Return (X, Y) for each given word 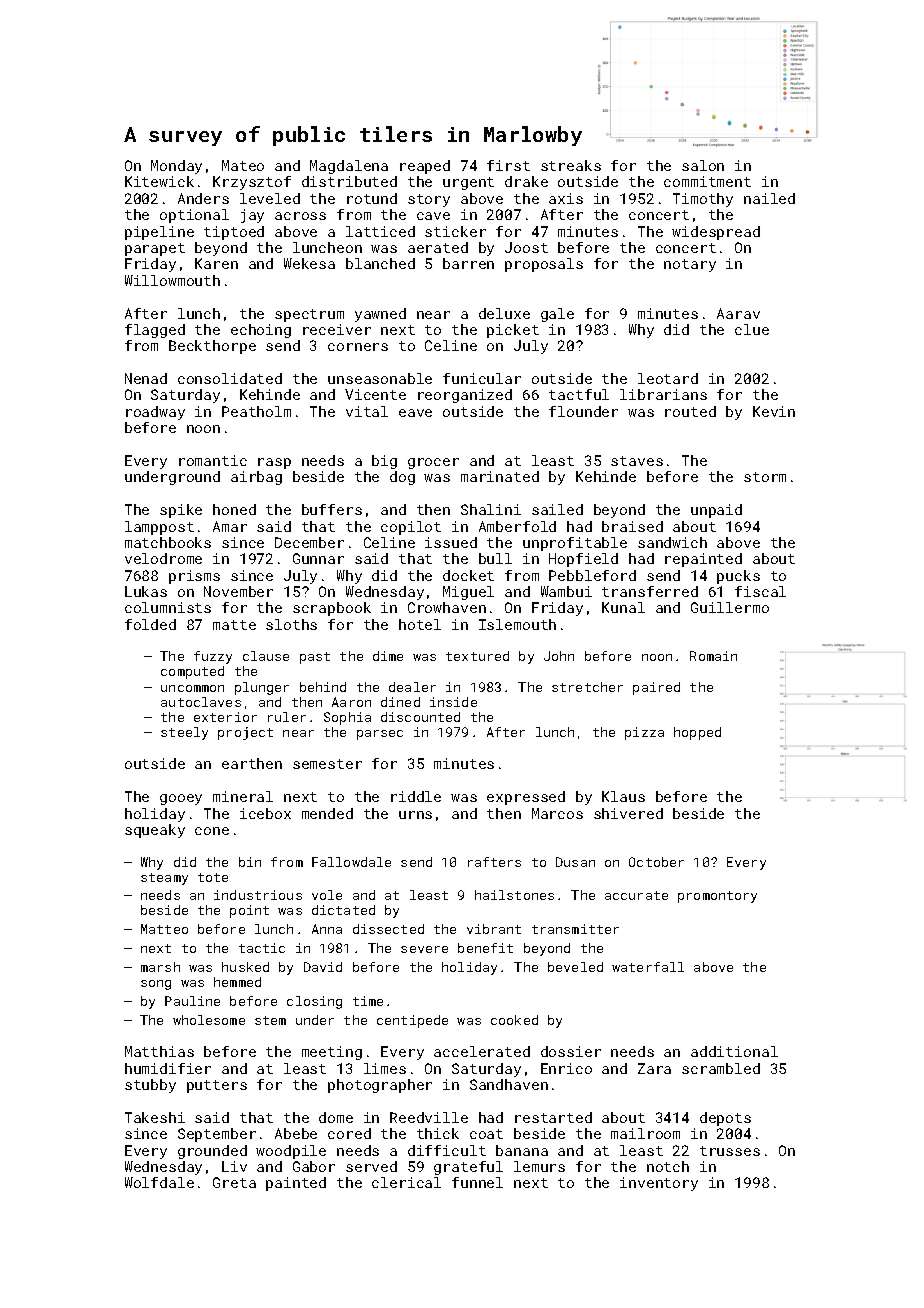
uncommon (192, 688)
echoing (261, 331)
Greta (234, 1182)
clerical (406, 1182)
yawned (380, 315)
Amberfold (517, 526)
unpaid (716, 511)
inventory (659, 1184)
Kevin (774, 411)
